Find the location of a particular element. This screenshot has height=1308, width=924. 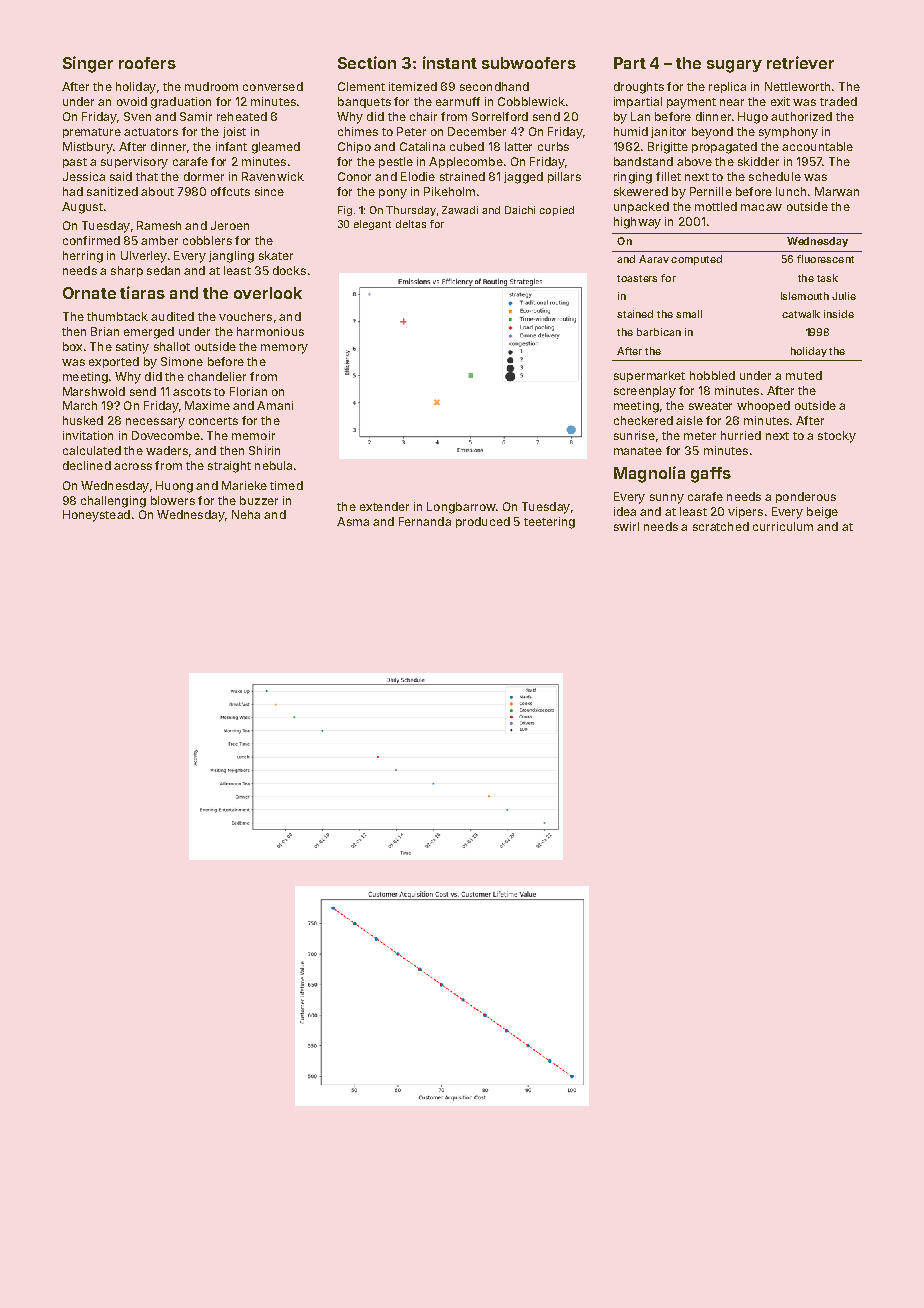

fluorescent is located at coordinates (825, 259).
